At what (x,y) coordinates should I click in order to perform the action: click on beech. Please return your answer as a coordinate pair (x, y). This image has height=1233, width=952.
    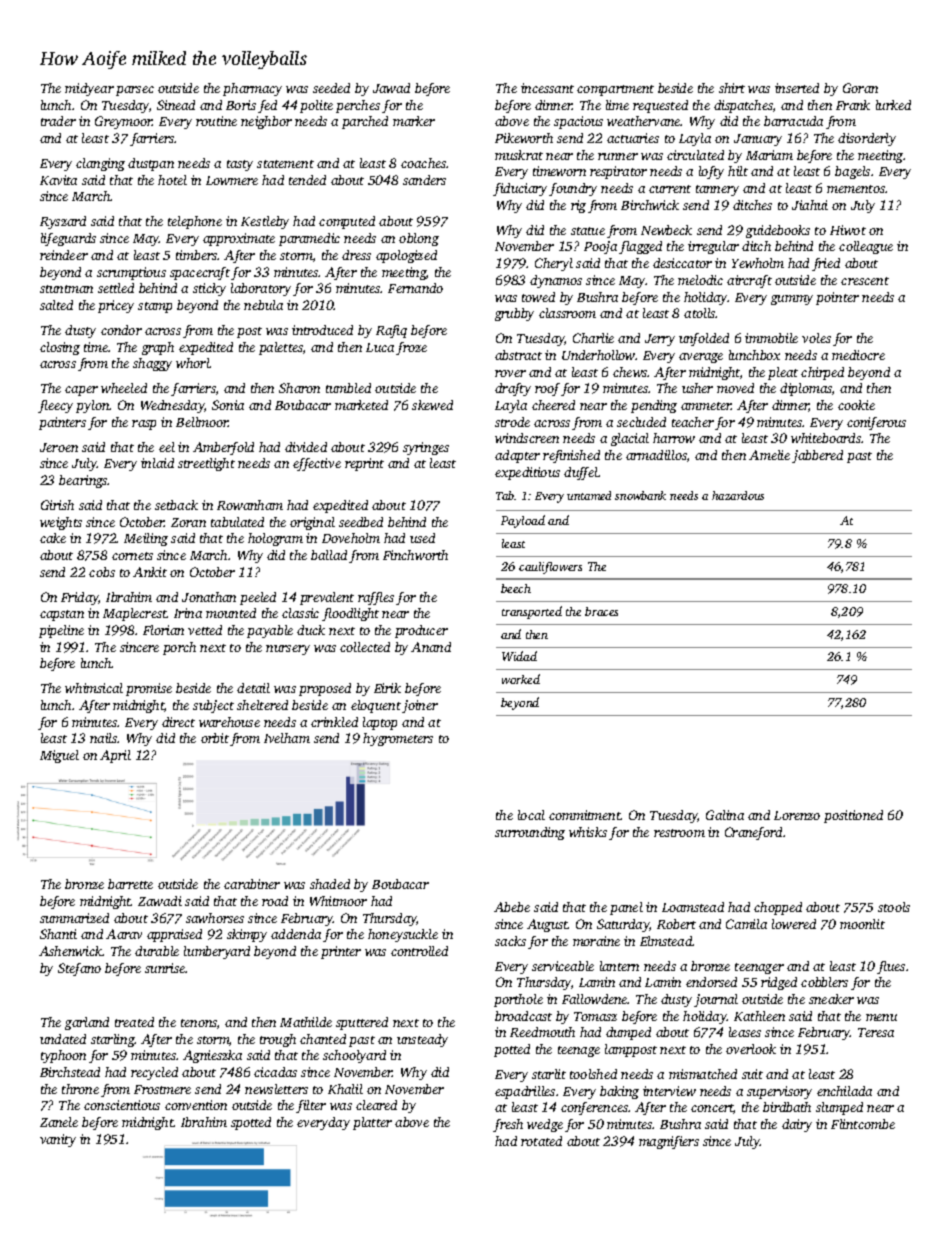
    Looking at the image, I should click on (516, 588).
